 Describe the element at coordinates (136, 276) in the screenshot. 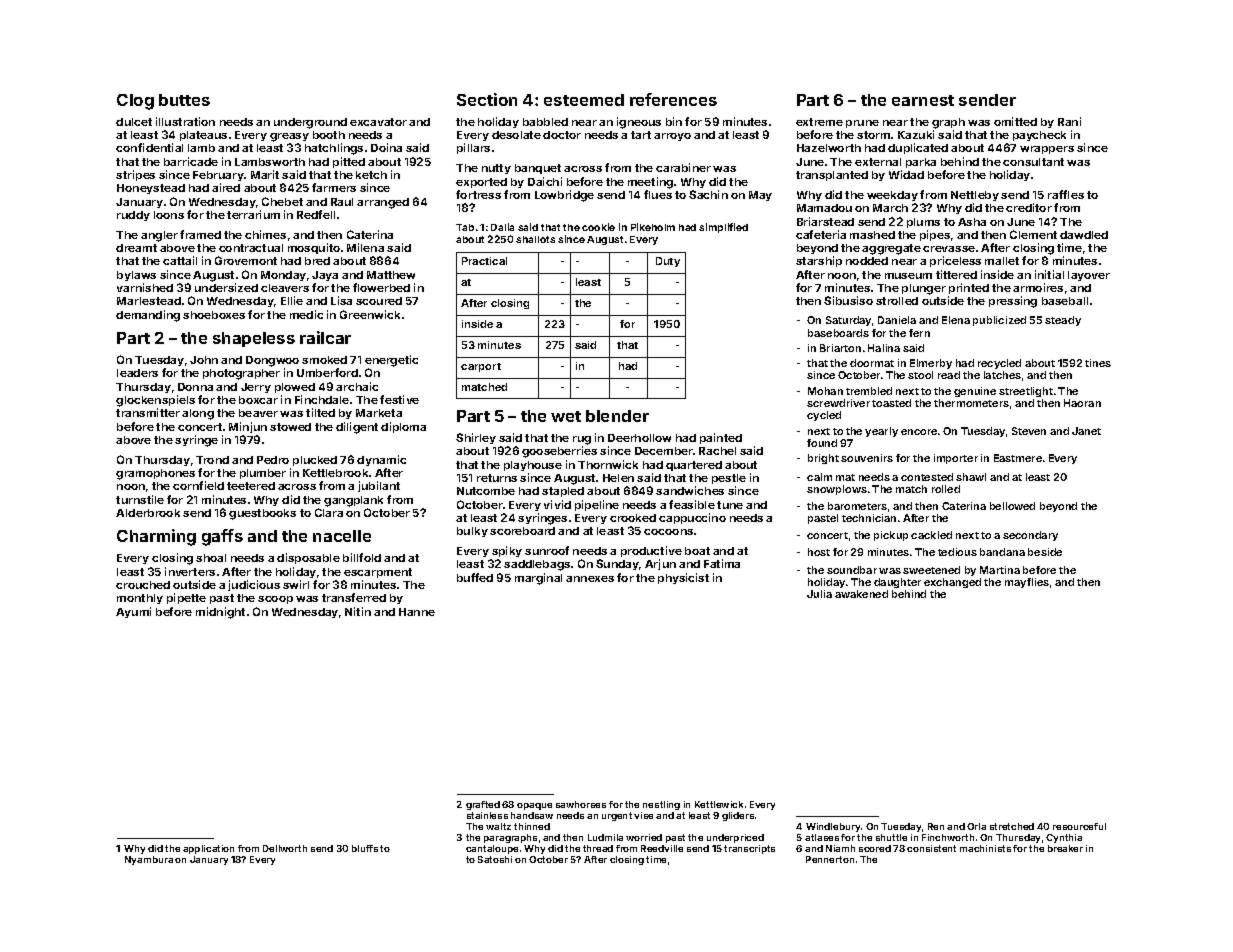

I see `bylaws` at that location.
